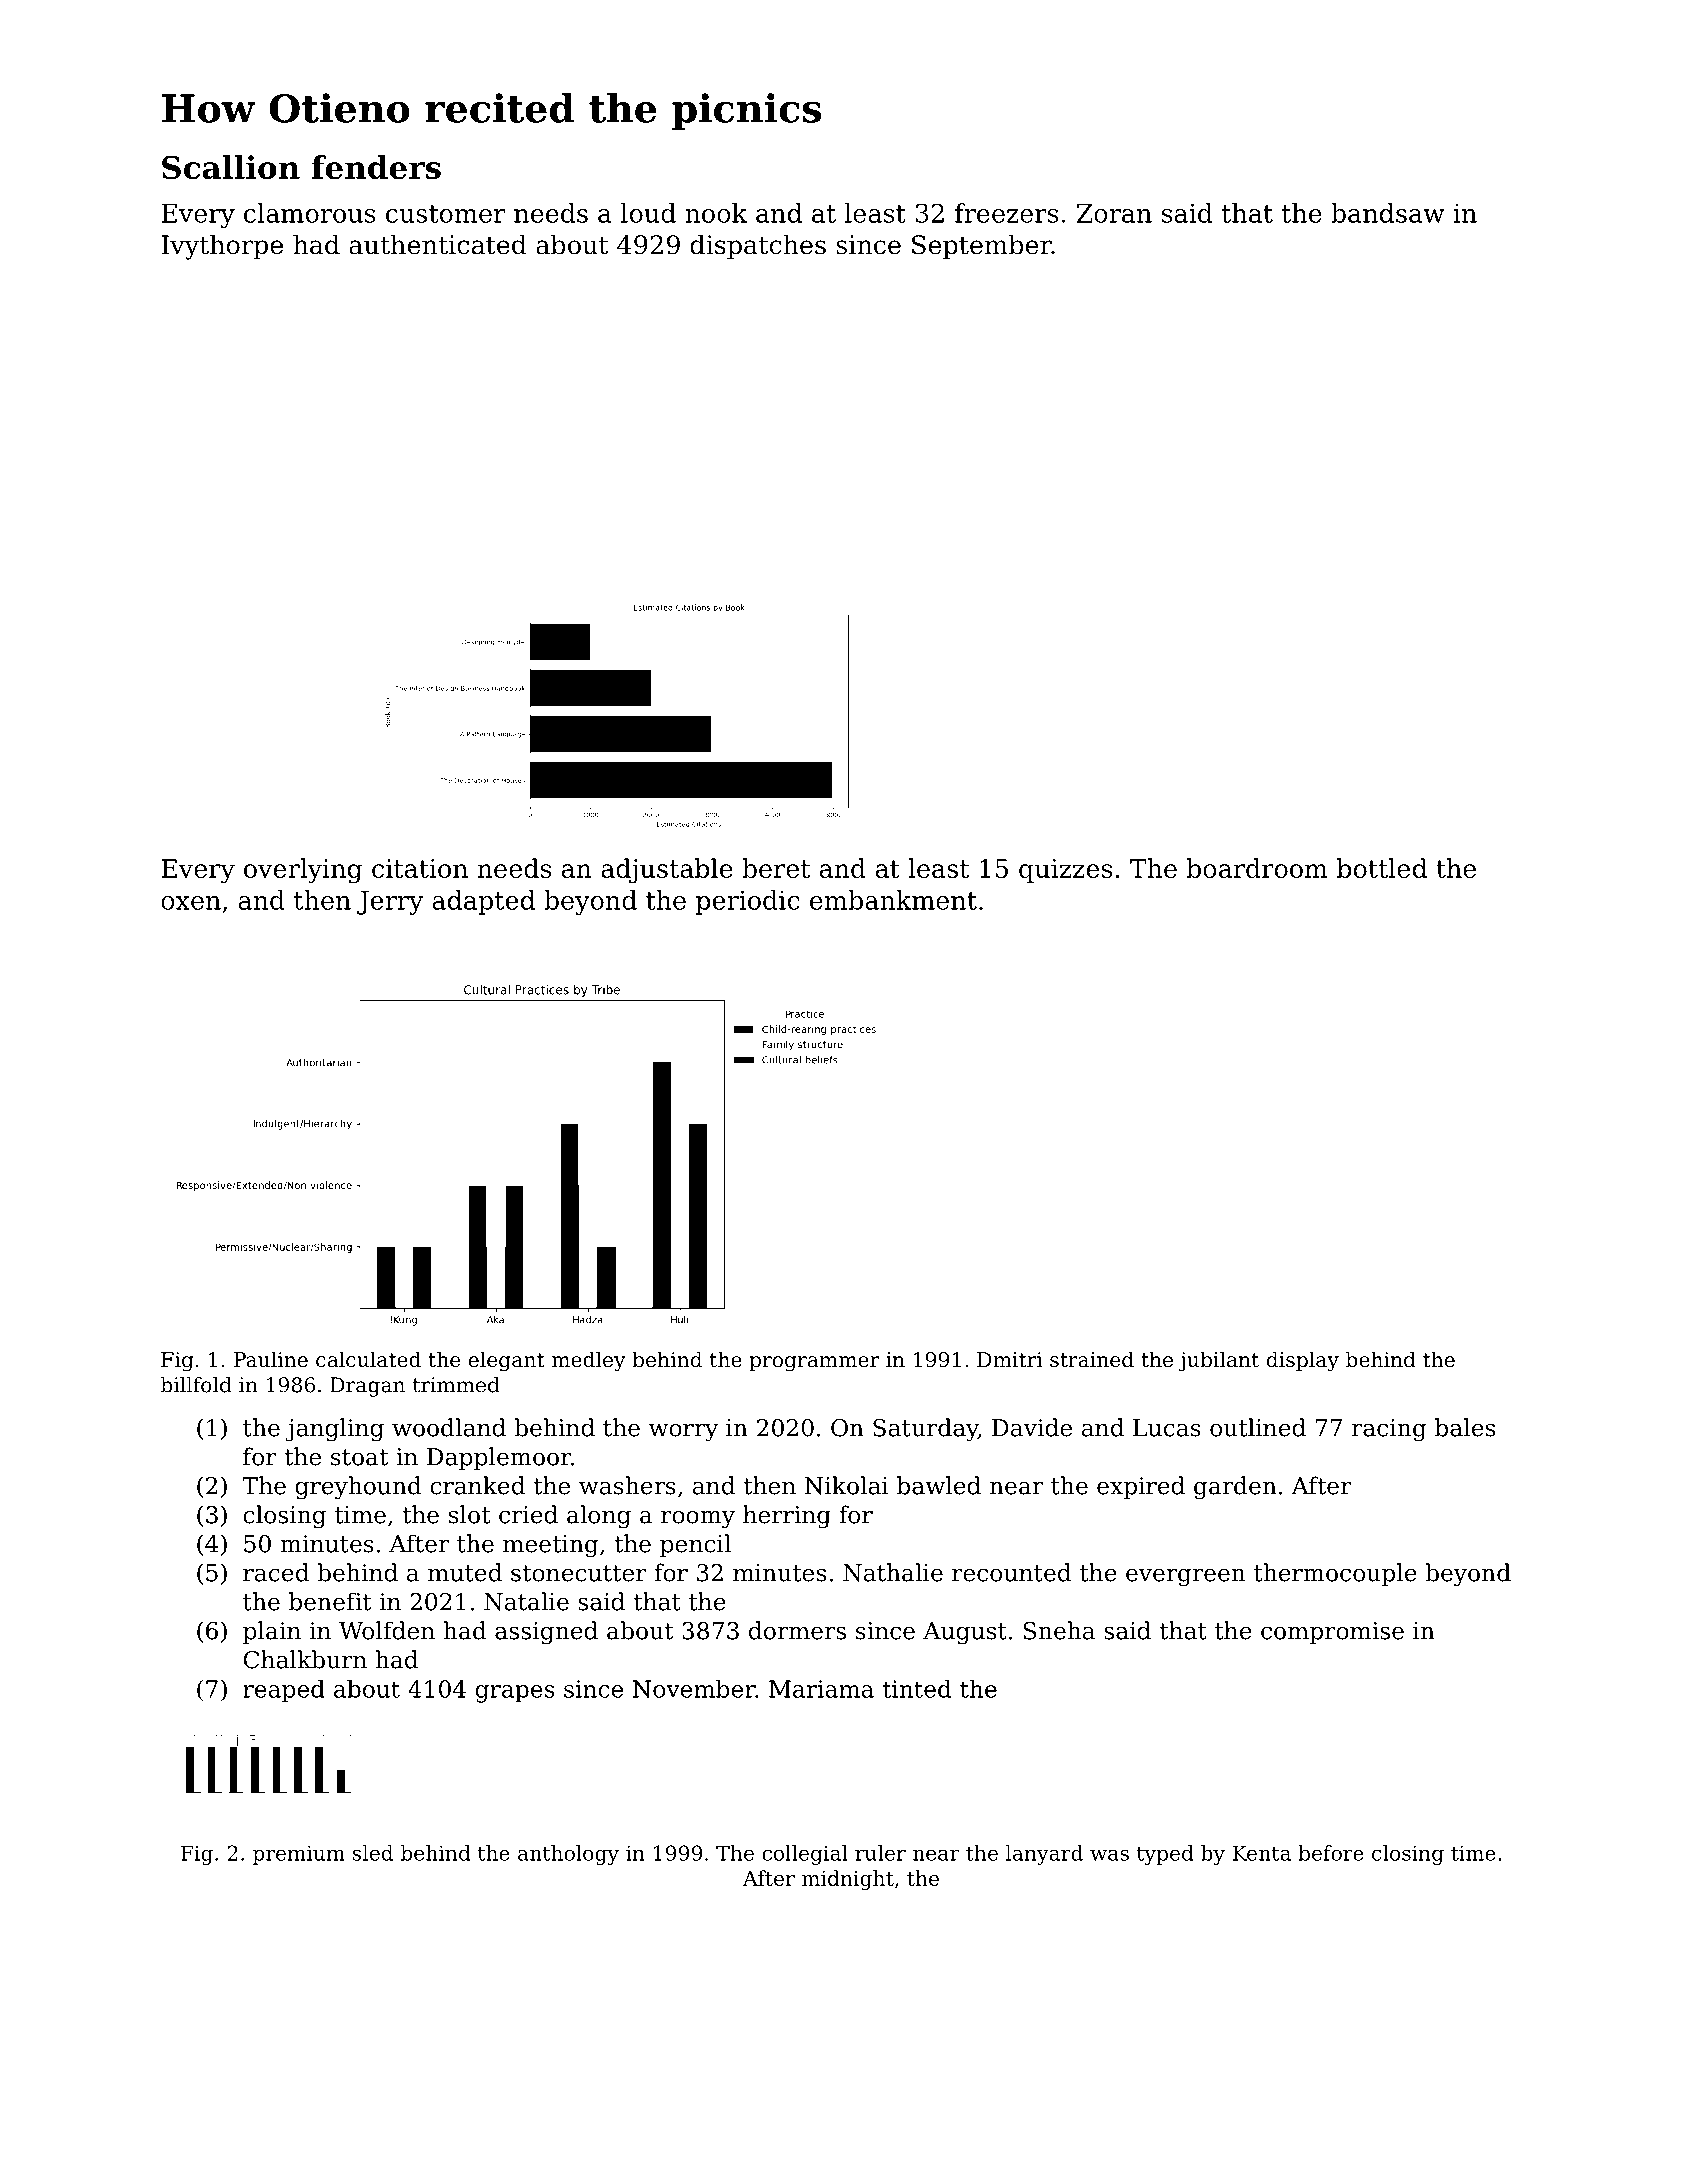 This page has width=1683, height=2178. What do you see at coordinates (1258, 1427) in the page?
I see `outlined` at bounding box center [1258, 1427].
